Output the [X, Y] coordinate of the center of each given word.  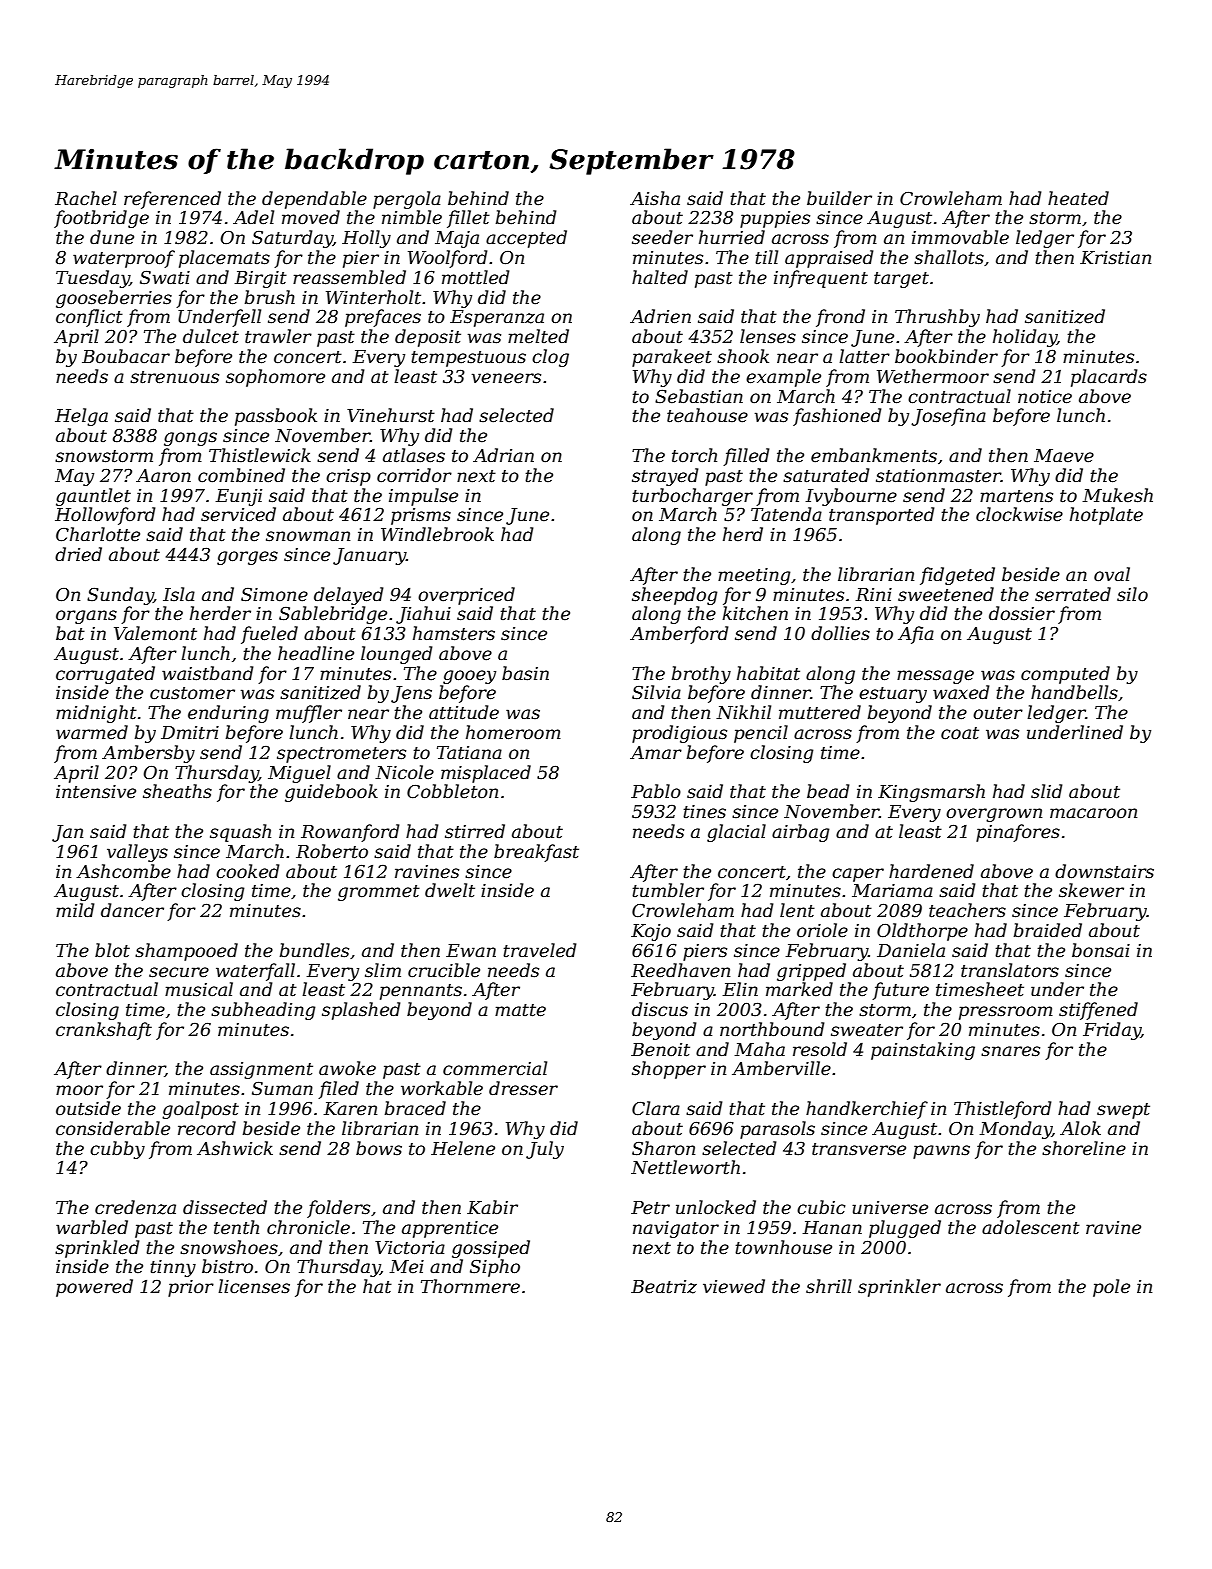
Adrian [503, 455]
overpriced [466, 596]
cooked [248, 871]
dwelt [450, 890]
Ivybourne [851, 497]
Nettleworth [685, 1167]
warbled [92, 1227]
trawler [278, 336]
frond [840, 318]
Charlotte [98, 534]
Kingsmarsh [931, 793]
